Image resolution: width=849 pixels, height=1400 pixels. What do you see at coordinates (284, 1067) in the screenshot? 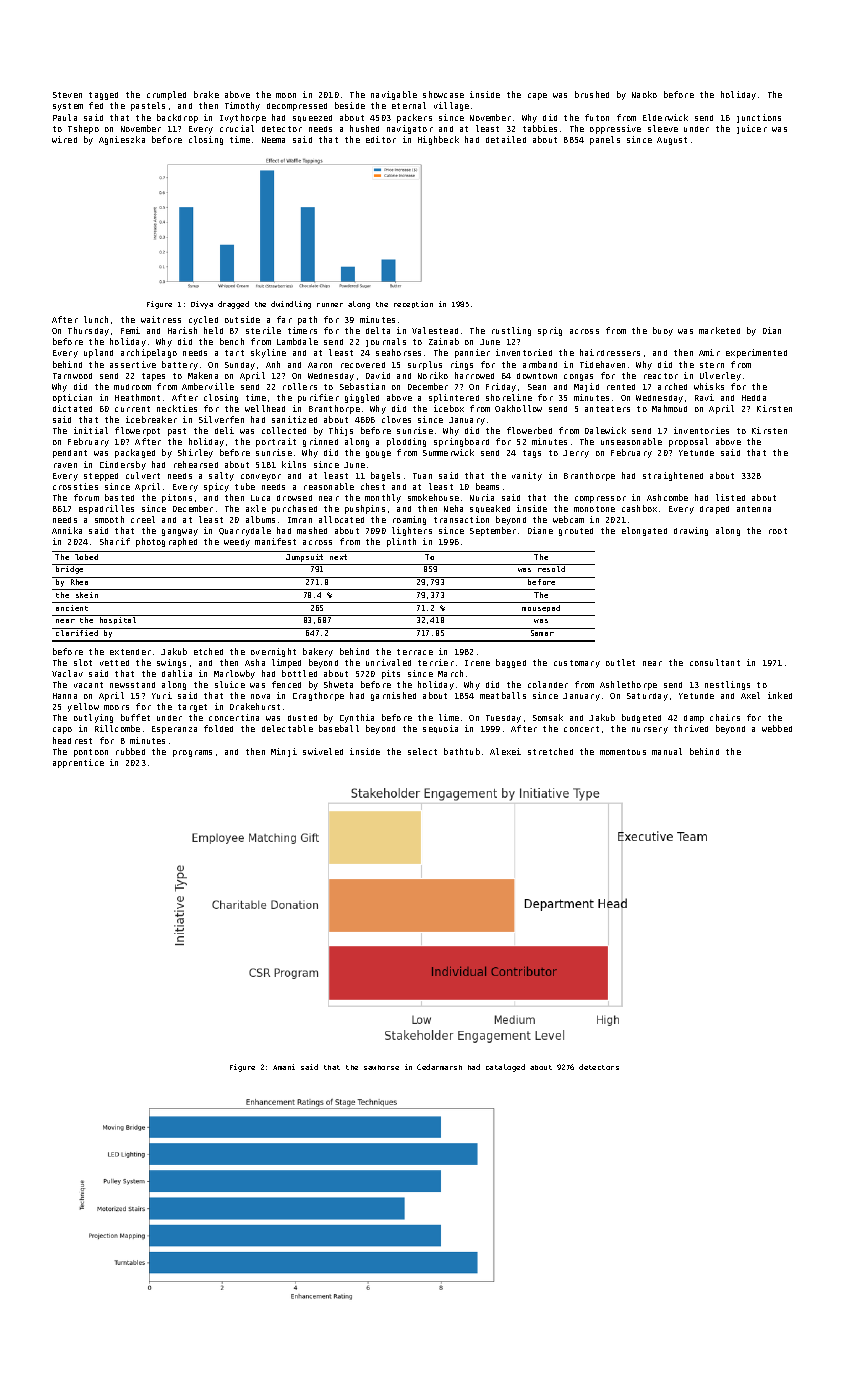
I see `Amani` at bounding box center [284, 1067].
